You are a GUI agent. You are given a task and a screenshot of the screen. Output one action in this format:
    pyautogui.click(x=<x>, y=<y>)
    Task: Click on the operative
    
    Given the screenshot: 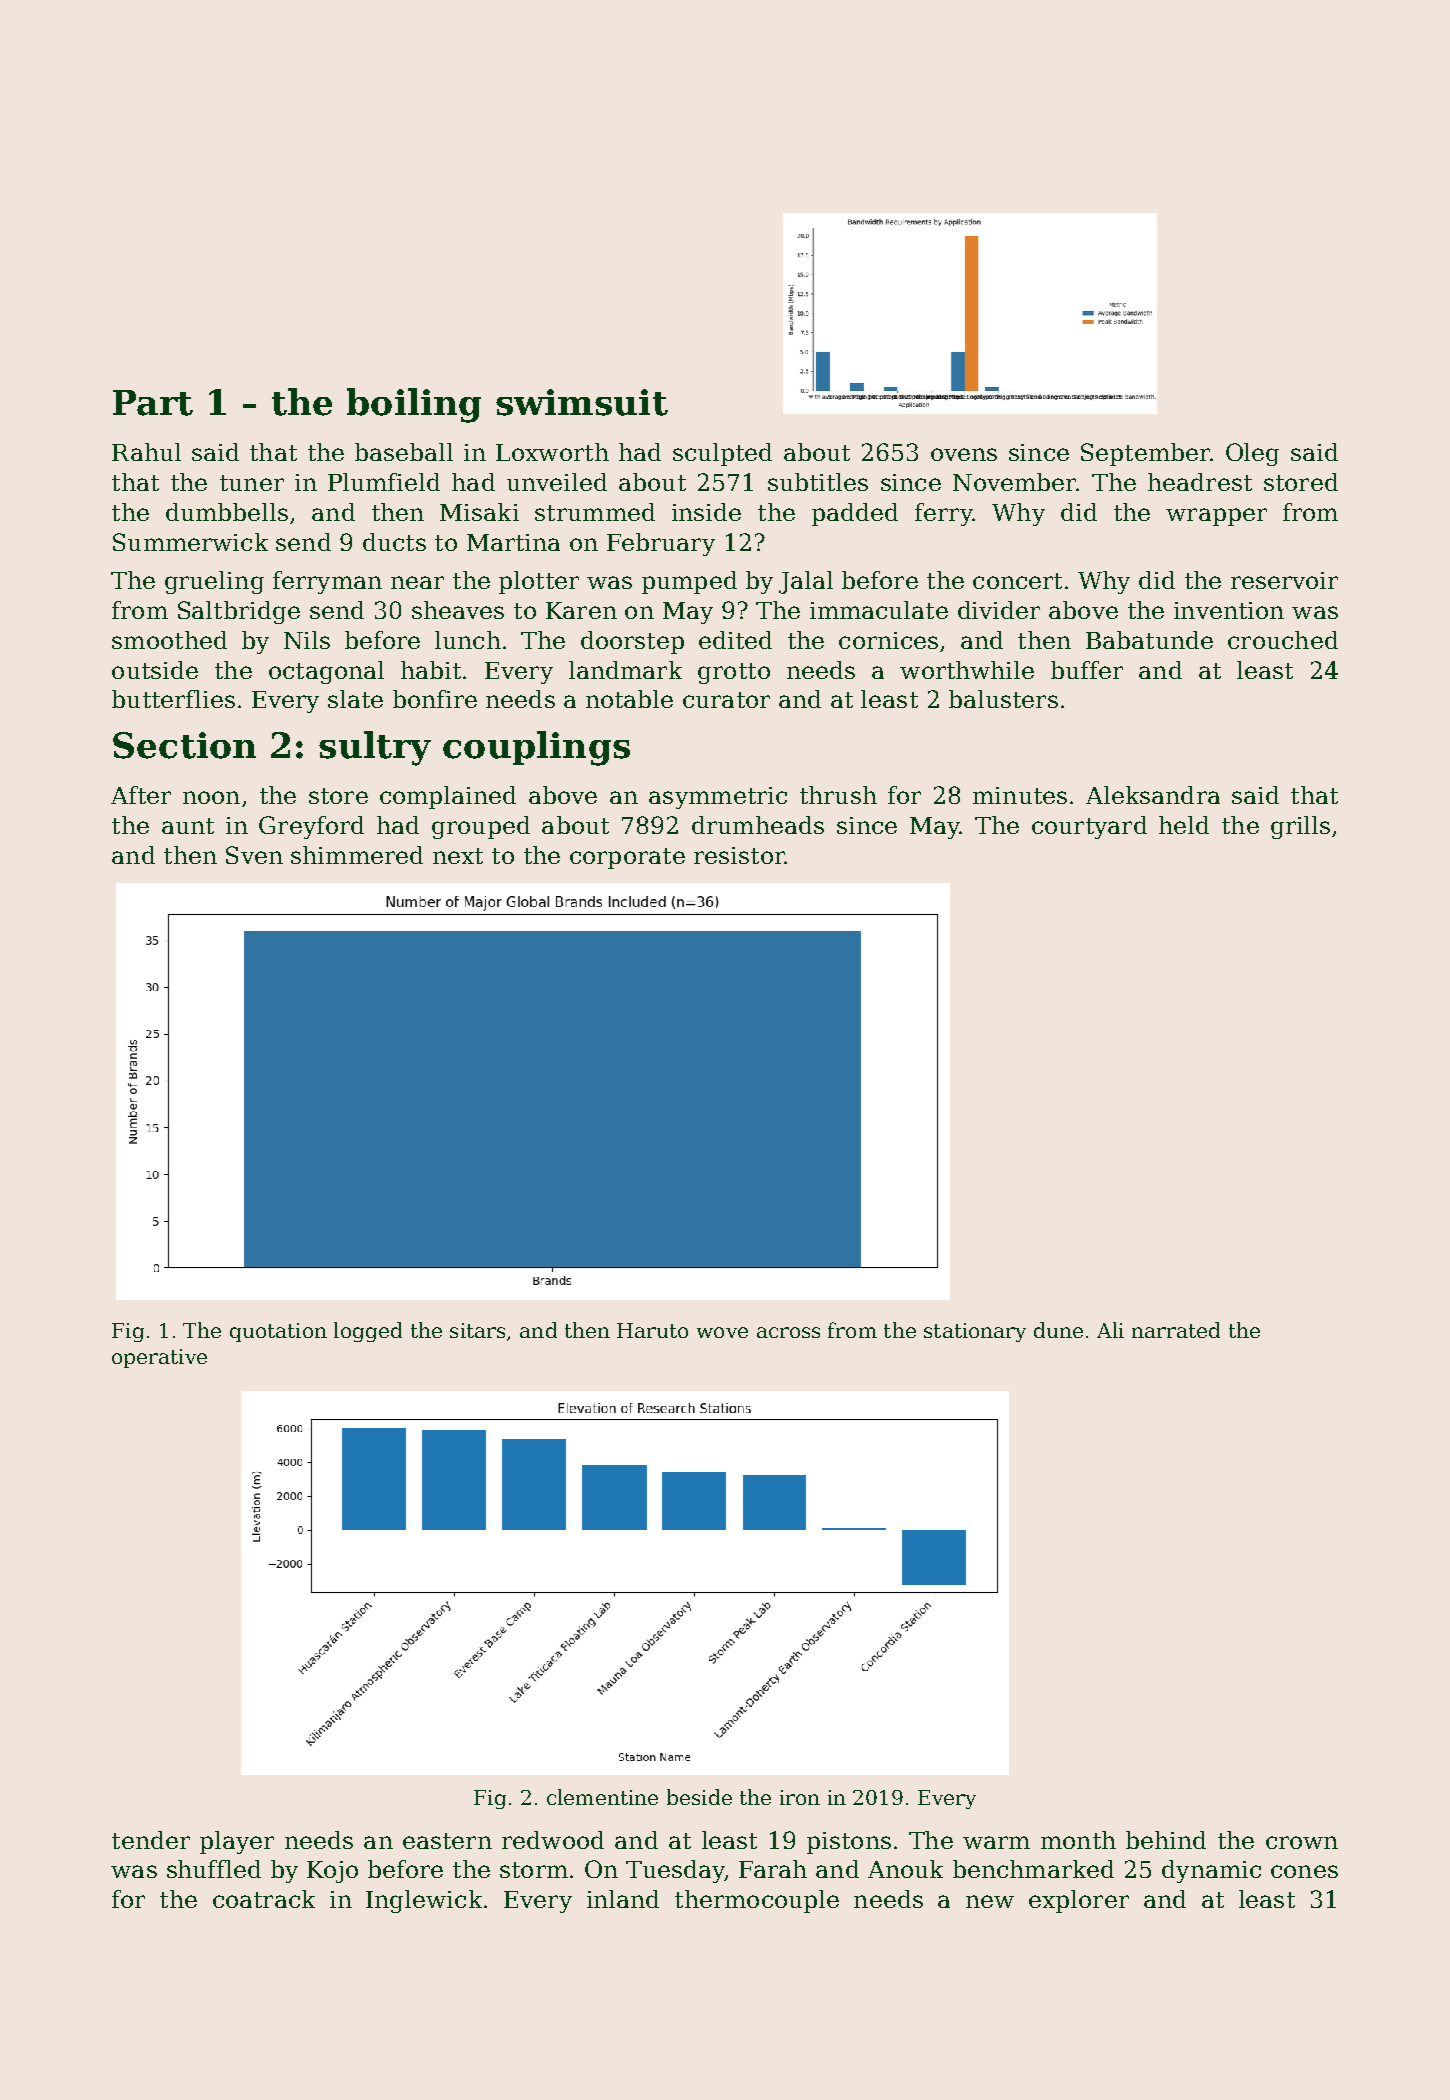 What is the action you would take?
    pyautogui.click(x=159, y=1358)
